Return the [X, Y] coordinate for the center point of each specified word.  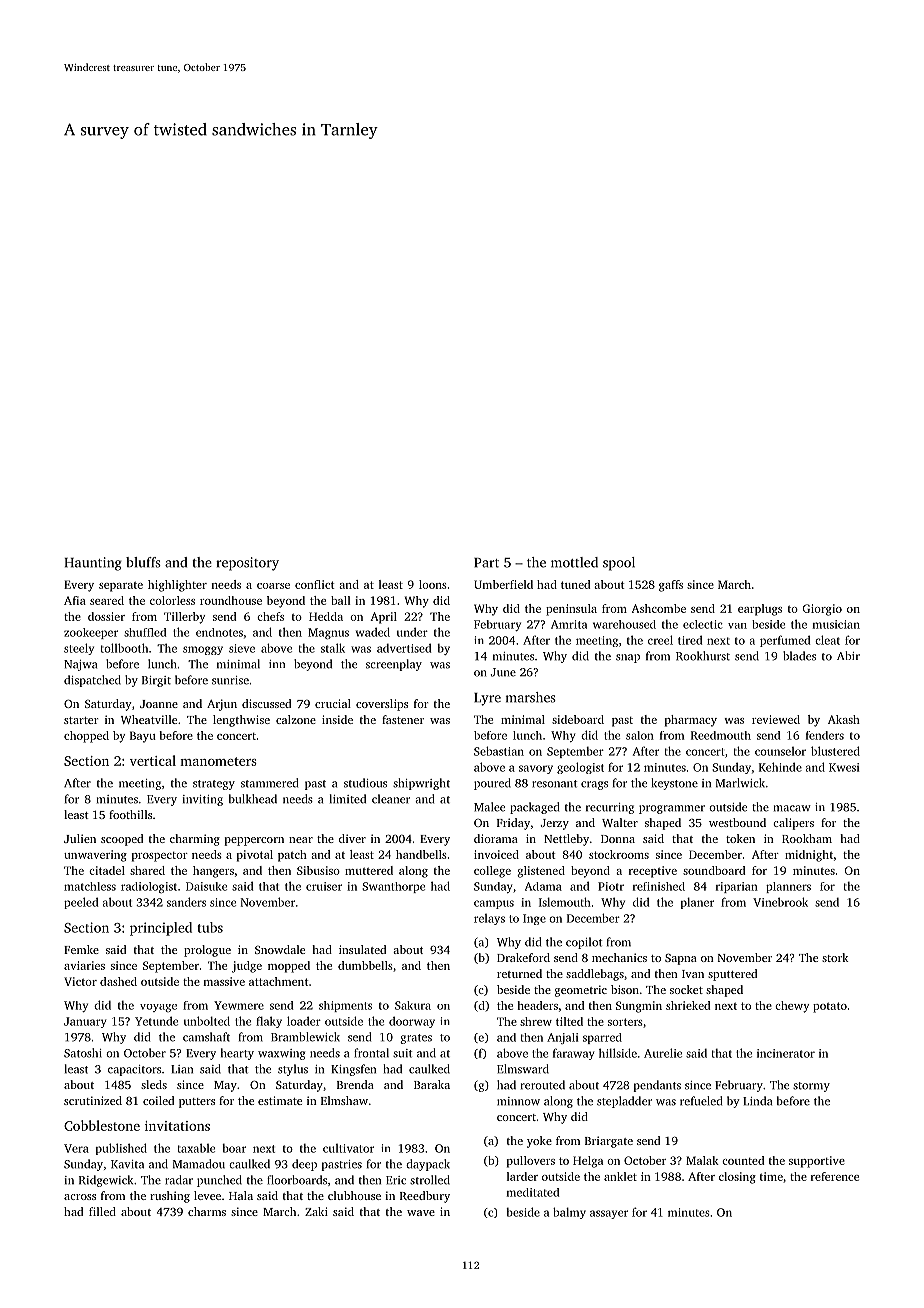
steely [79, 649]
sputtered [732, 975]
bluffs [143, 562]
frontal [371, 1053]
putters [197, 1103]
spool [619, 564]
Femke [81, 949]
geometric [581, 991]
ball [340, 600]
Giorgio [822, 610]
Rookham [807, 838]
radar [179, 1180]
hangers [213, 872]
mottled [574, 562]
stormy [811, 1087]
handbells [421, 854]
